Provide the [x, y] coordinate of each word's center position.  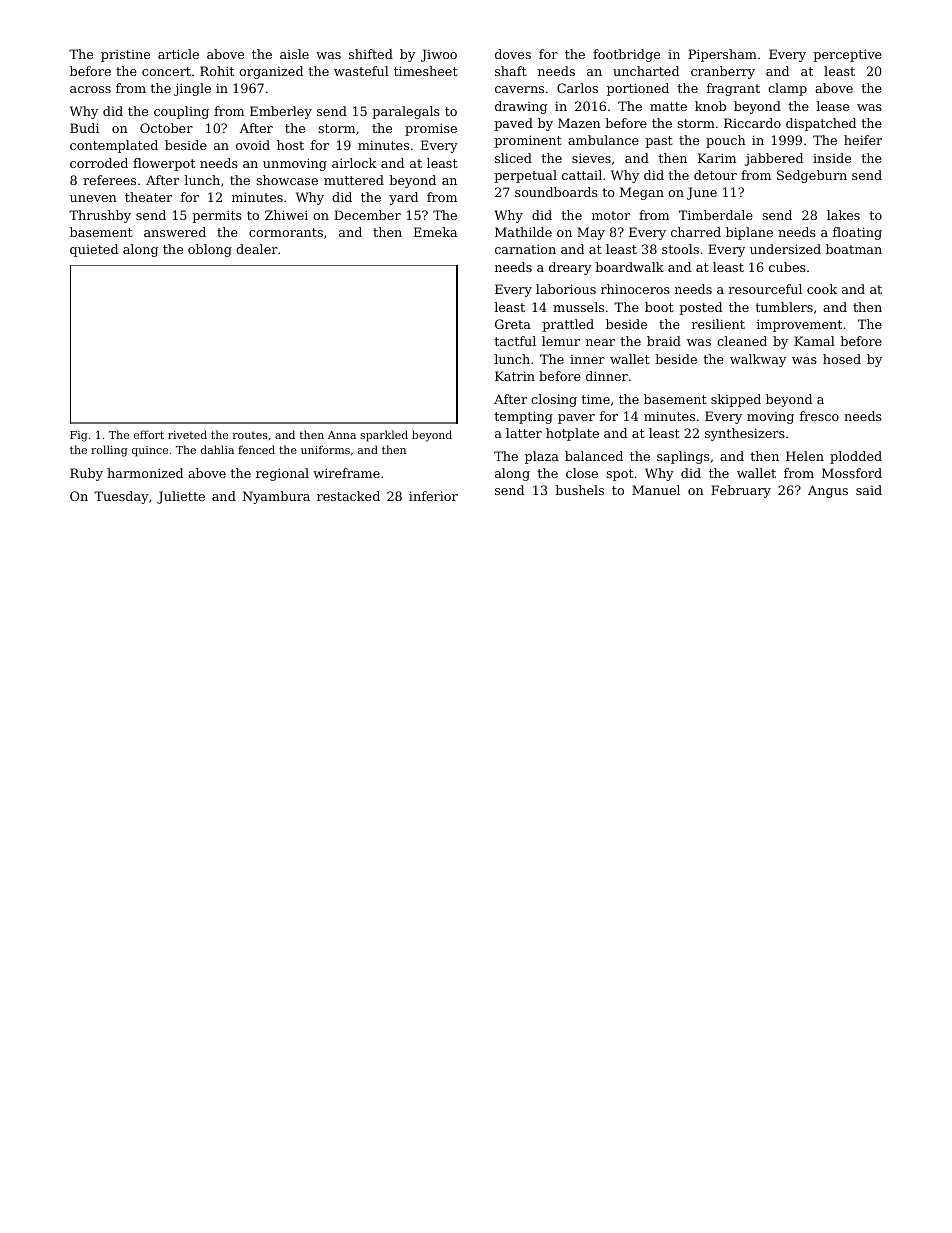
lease [833, 106]
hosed [842, 359]
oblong [210, 250]
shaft [511, 71]
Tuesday [121, 497]
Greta [513, 324]
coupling [181, 112]
